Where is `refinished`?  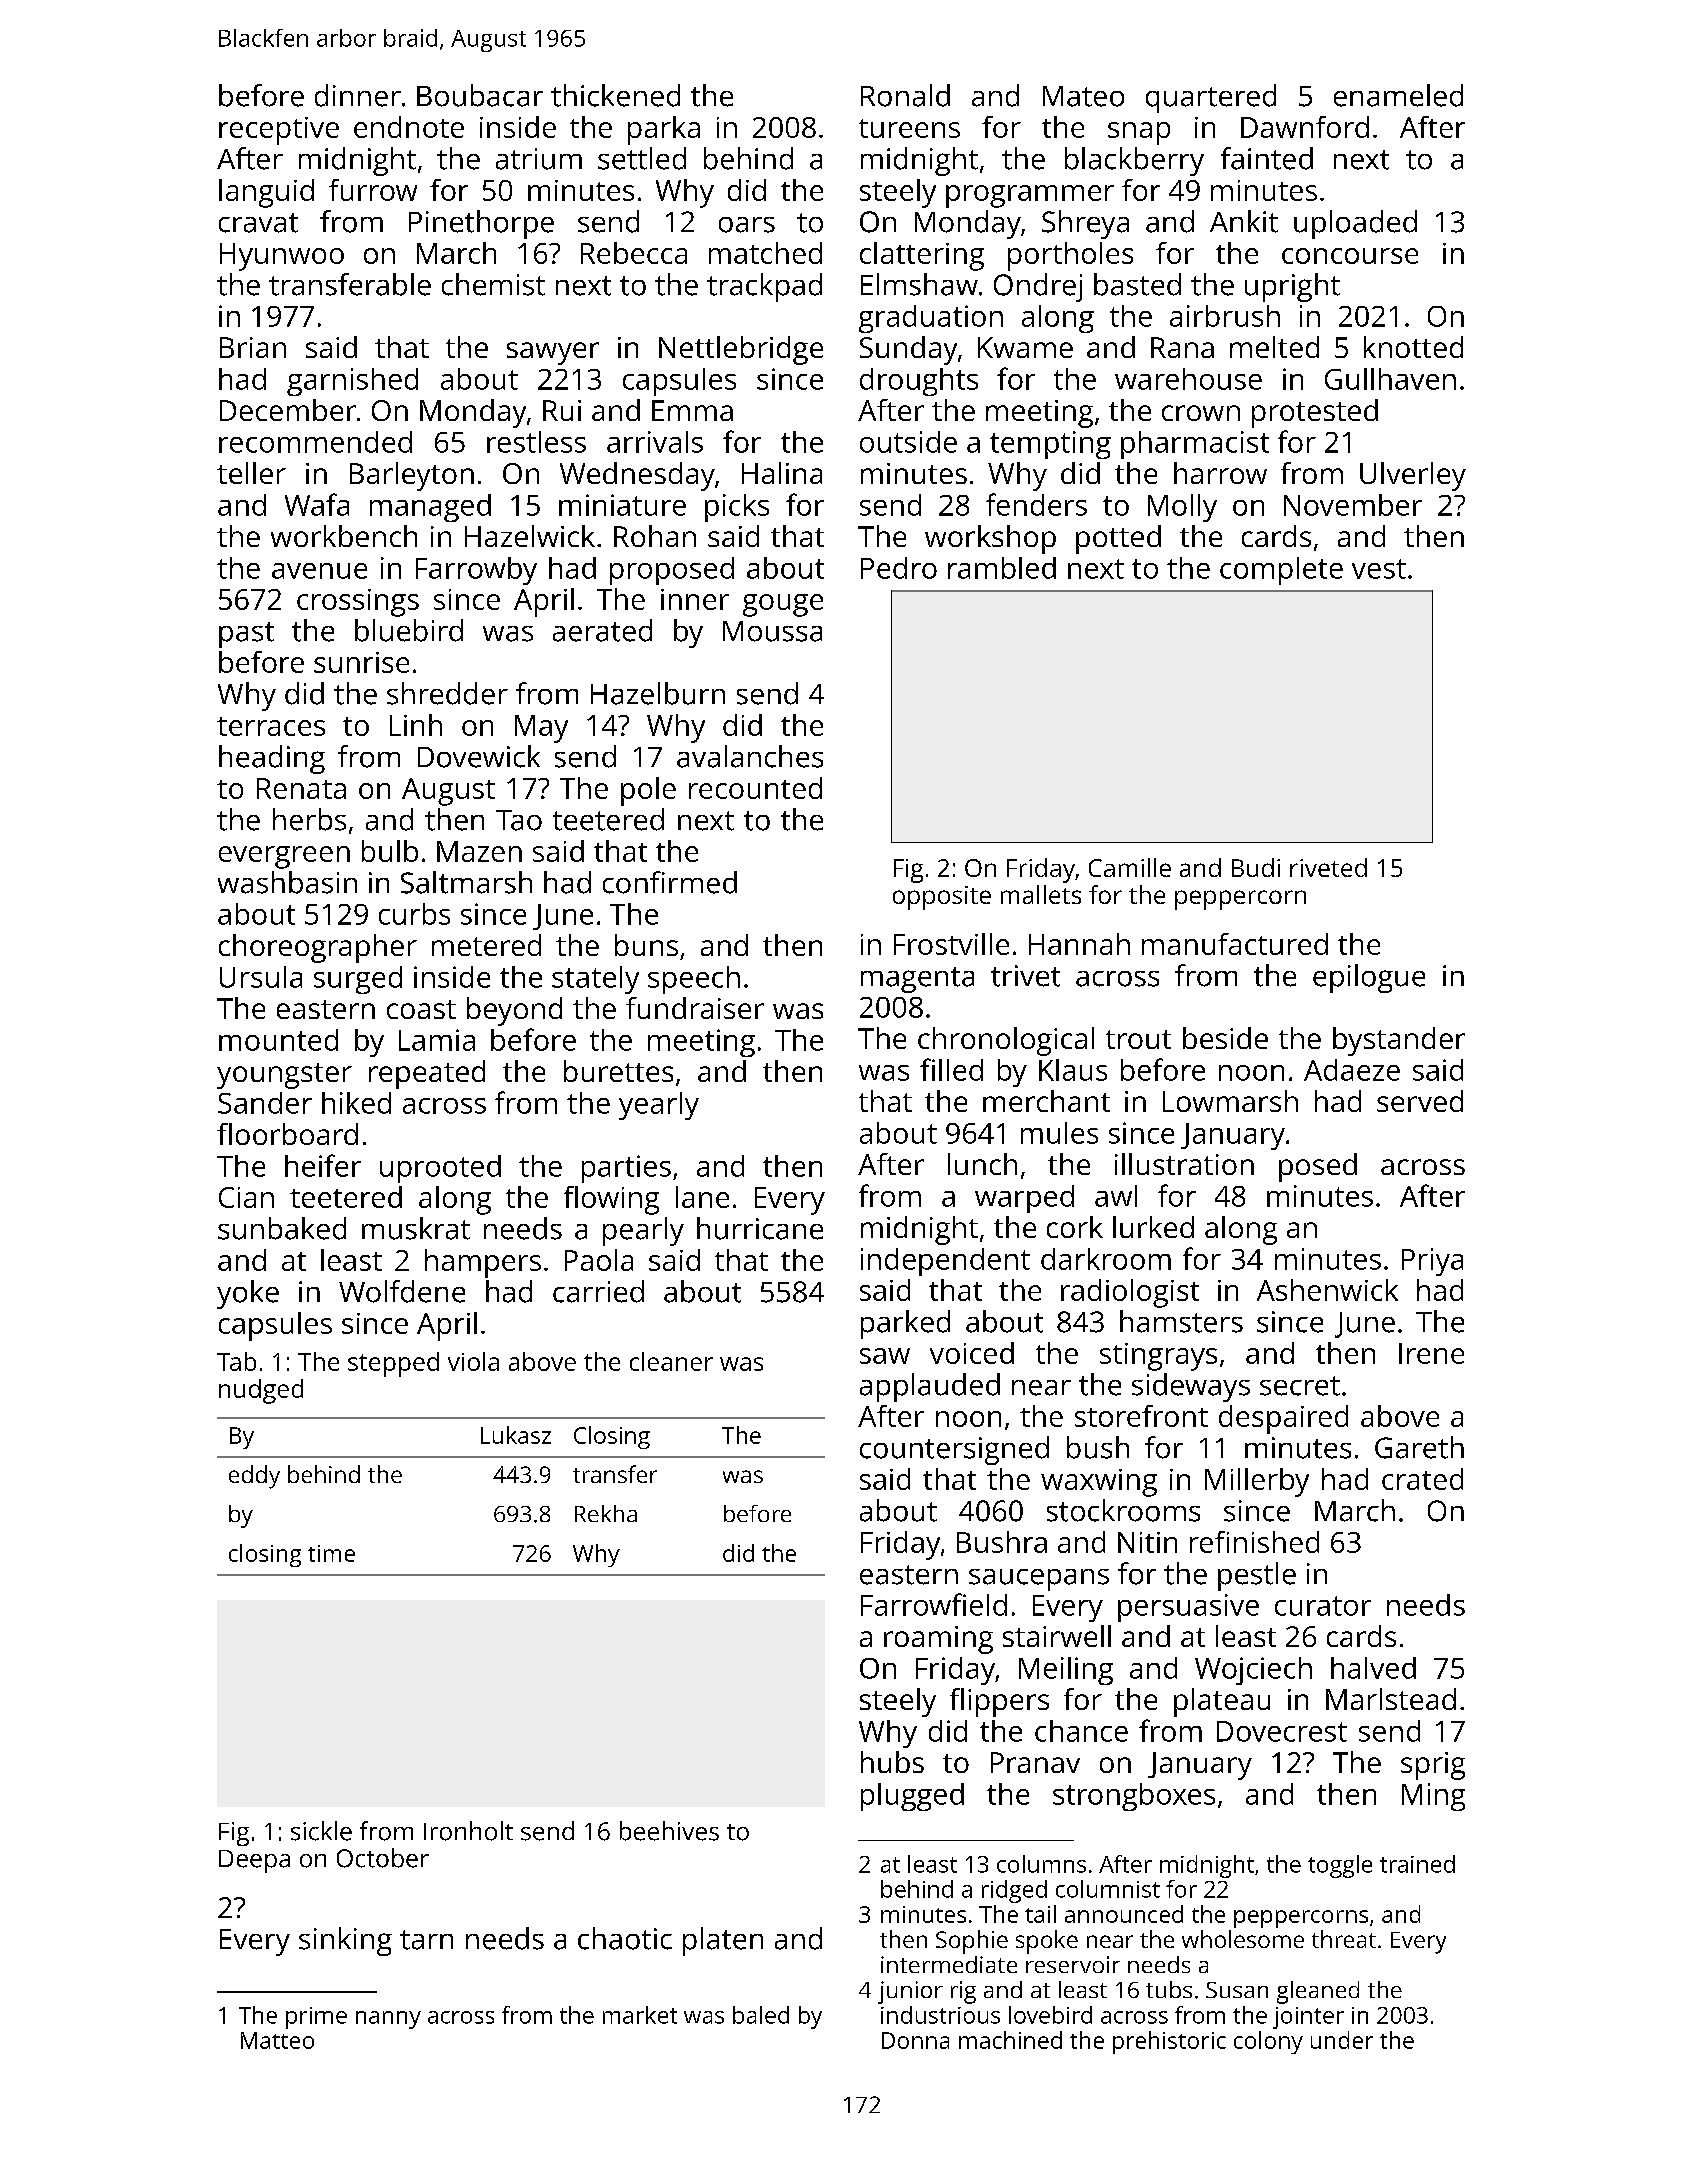
refinished is located at coordinates (1254, 1542).
